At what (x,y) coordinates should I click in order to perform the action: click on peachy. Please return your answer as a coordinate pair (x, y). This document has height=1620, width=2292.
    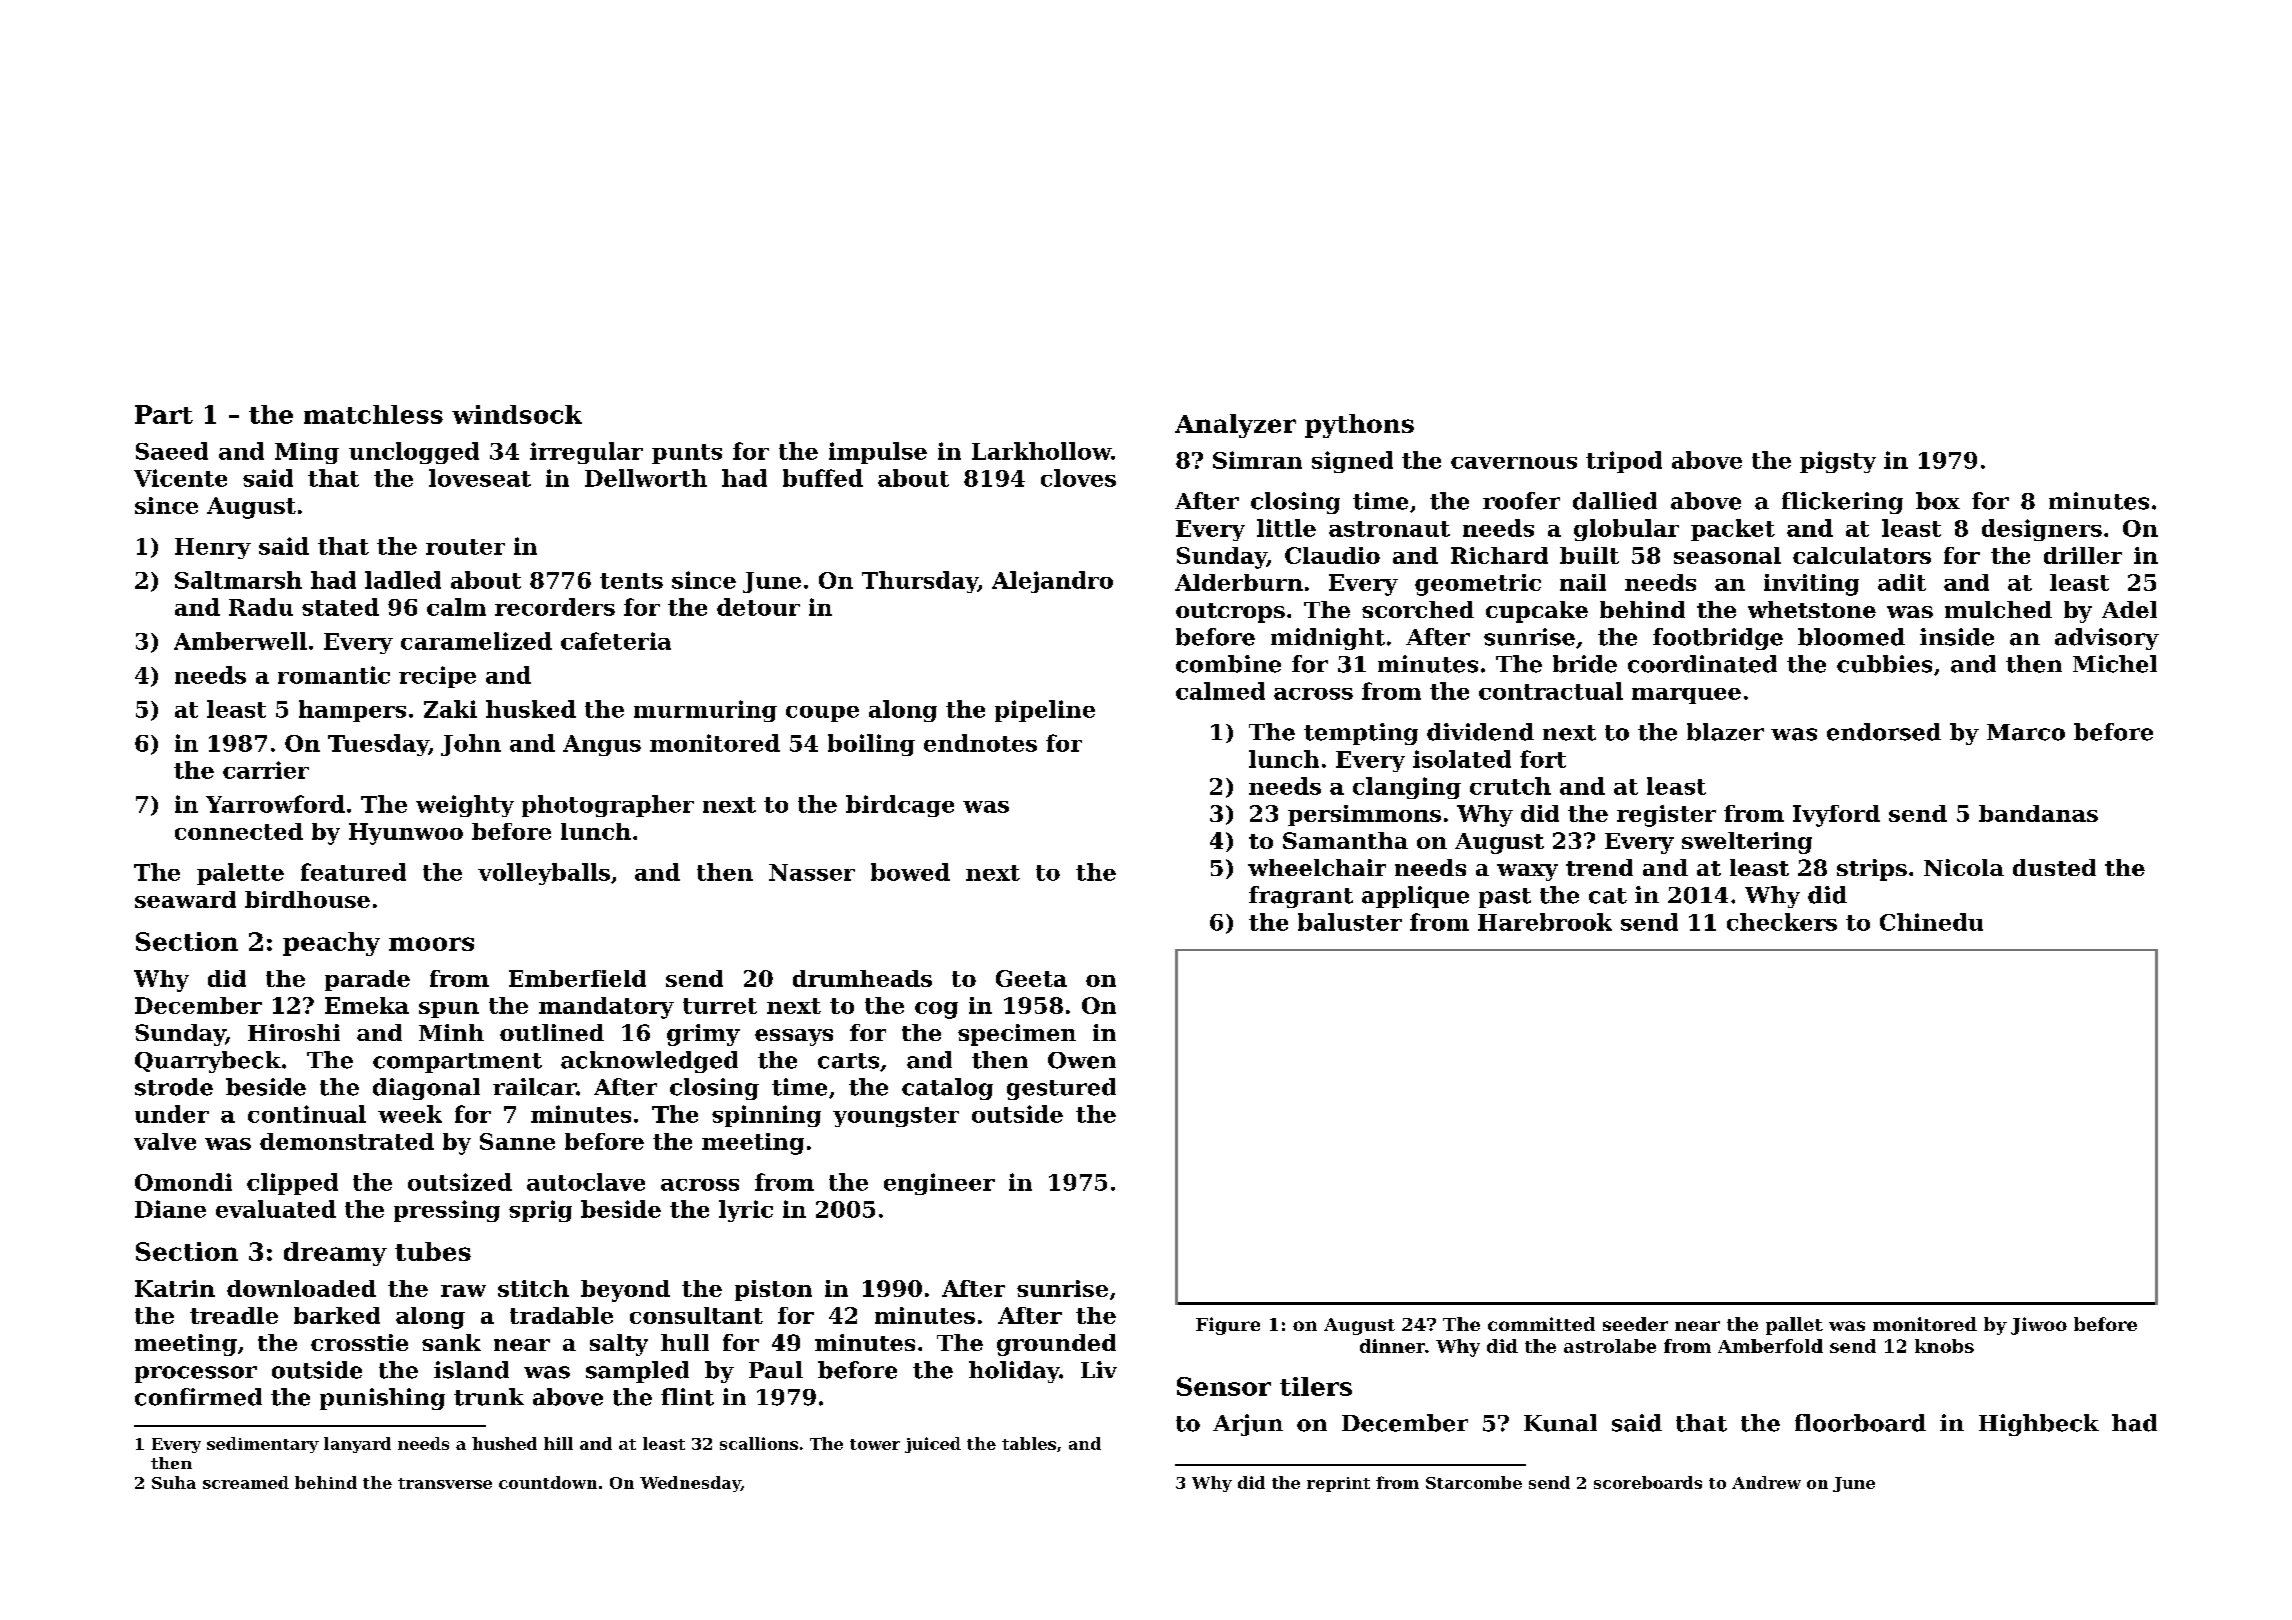
    Looking at the image, I should click on (331, 944).
